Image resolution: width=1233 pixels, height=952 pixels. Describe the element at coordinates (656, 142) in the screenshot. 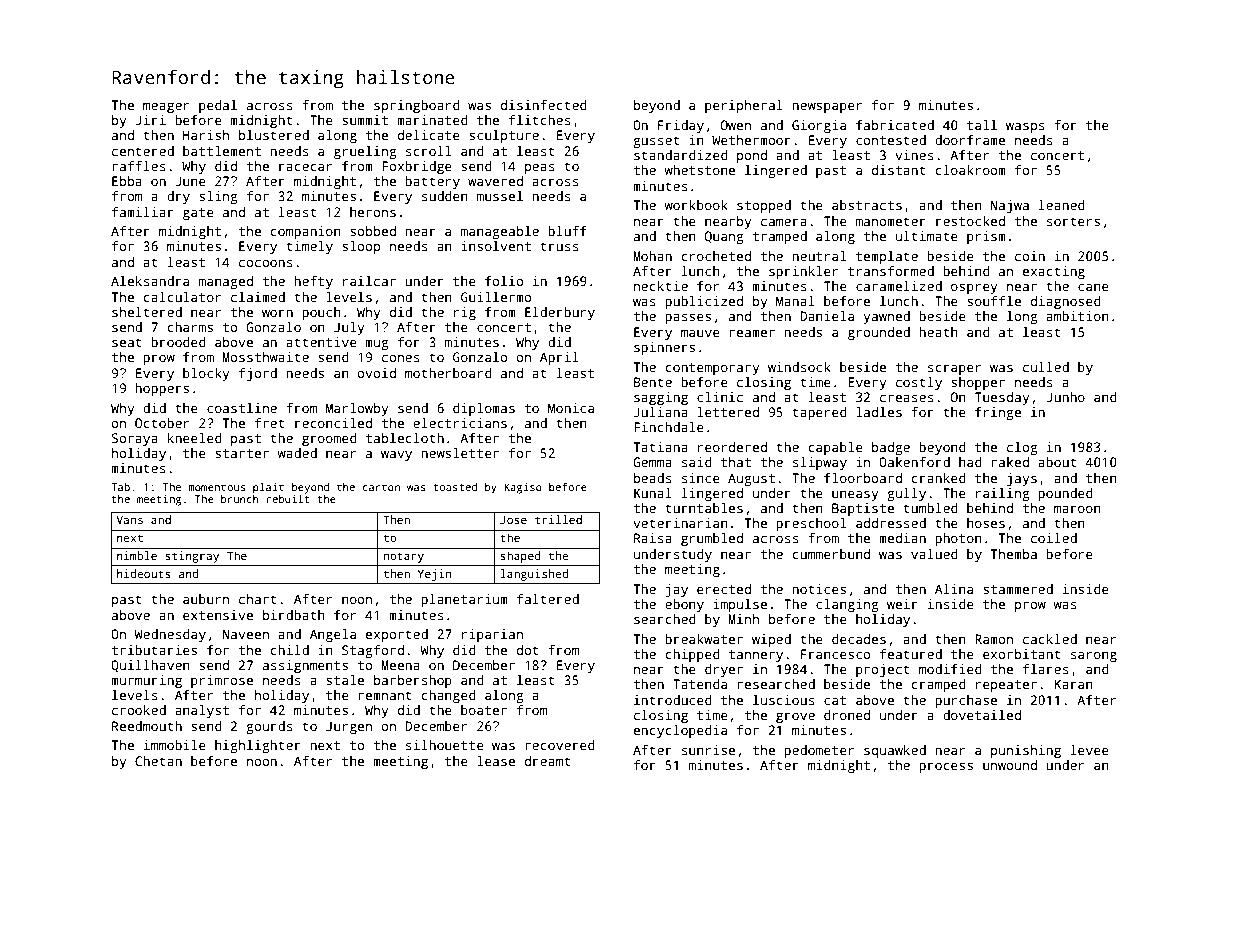

I see `gusset` at that location.
